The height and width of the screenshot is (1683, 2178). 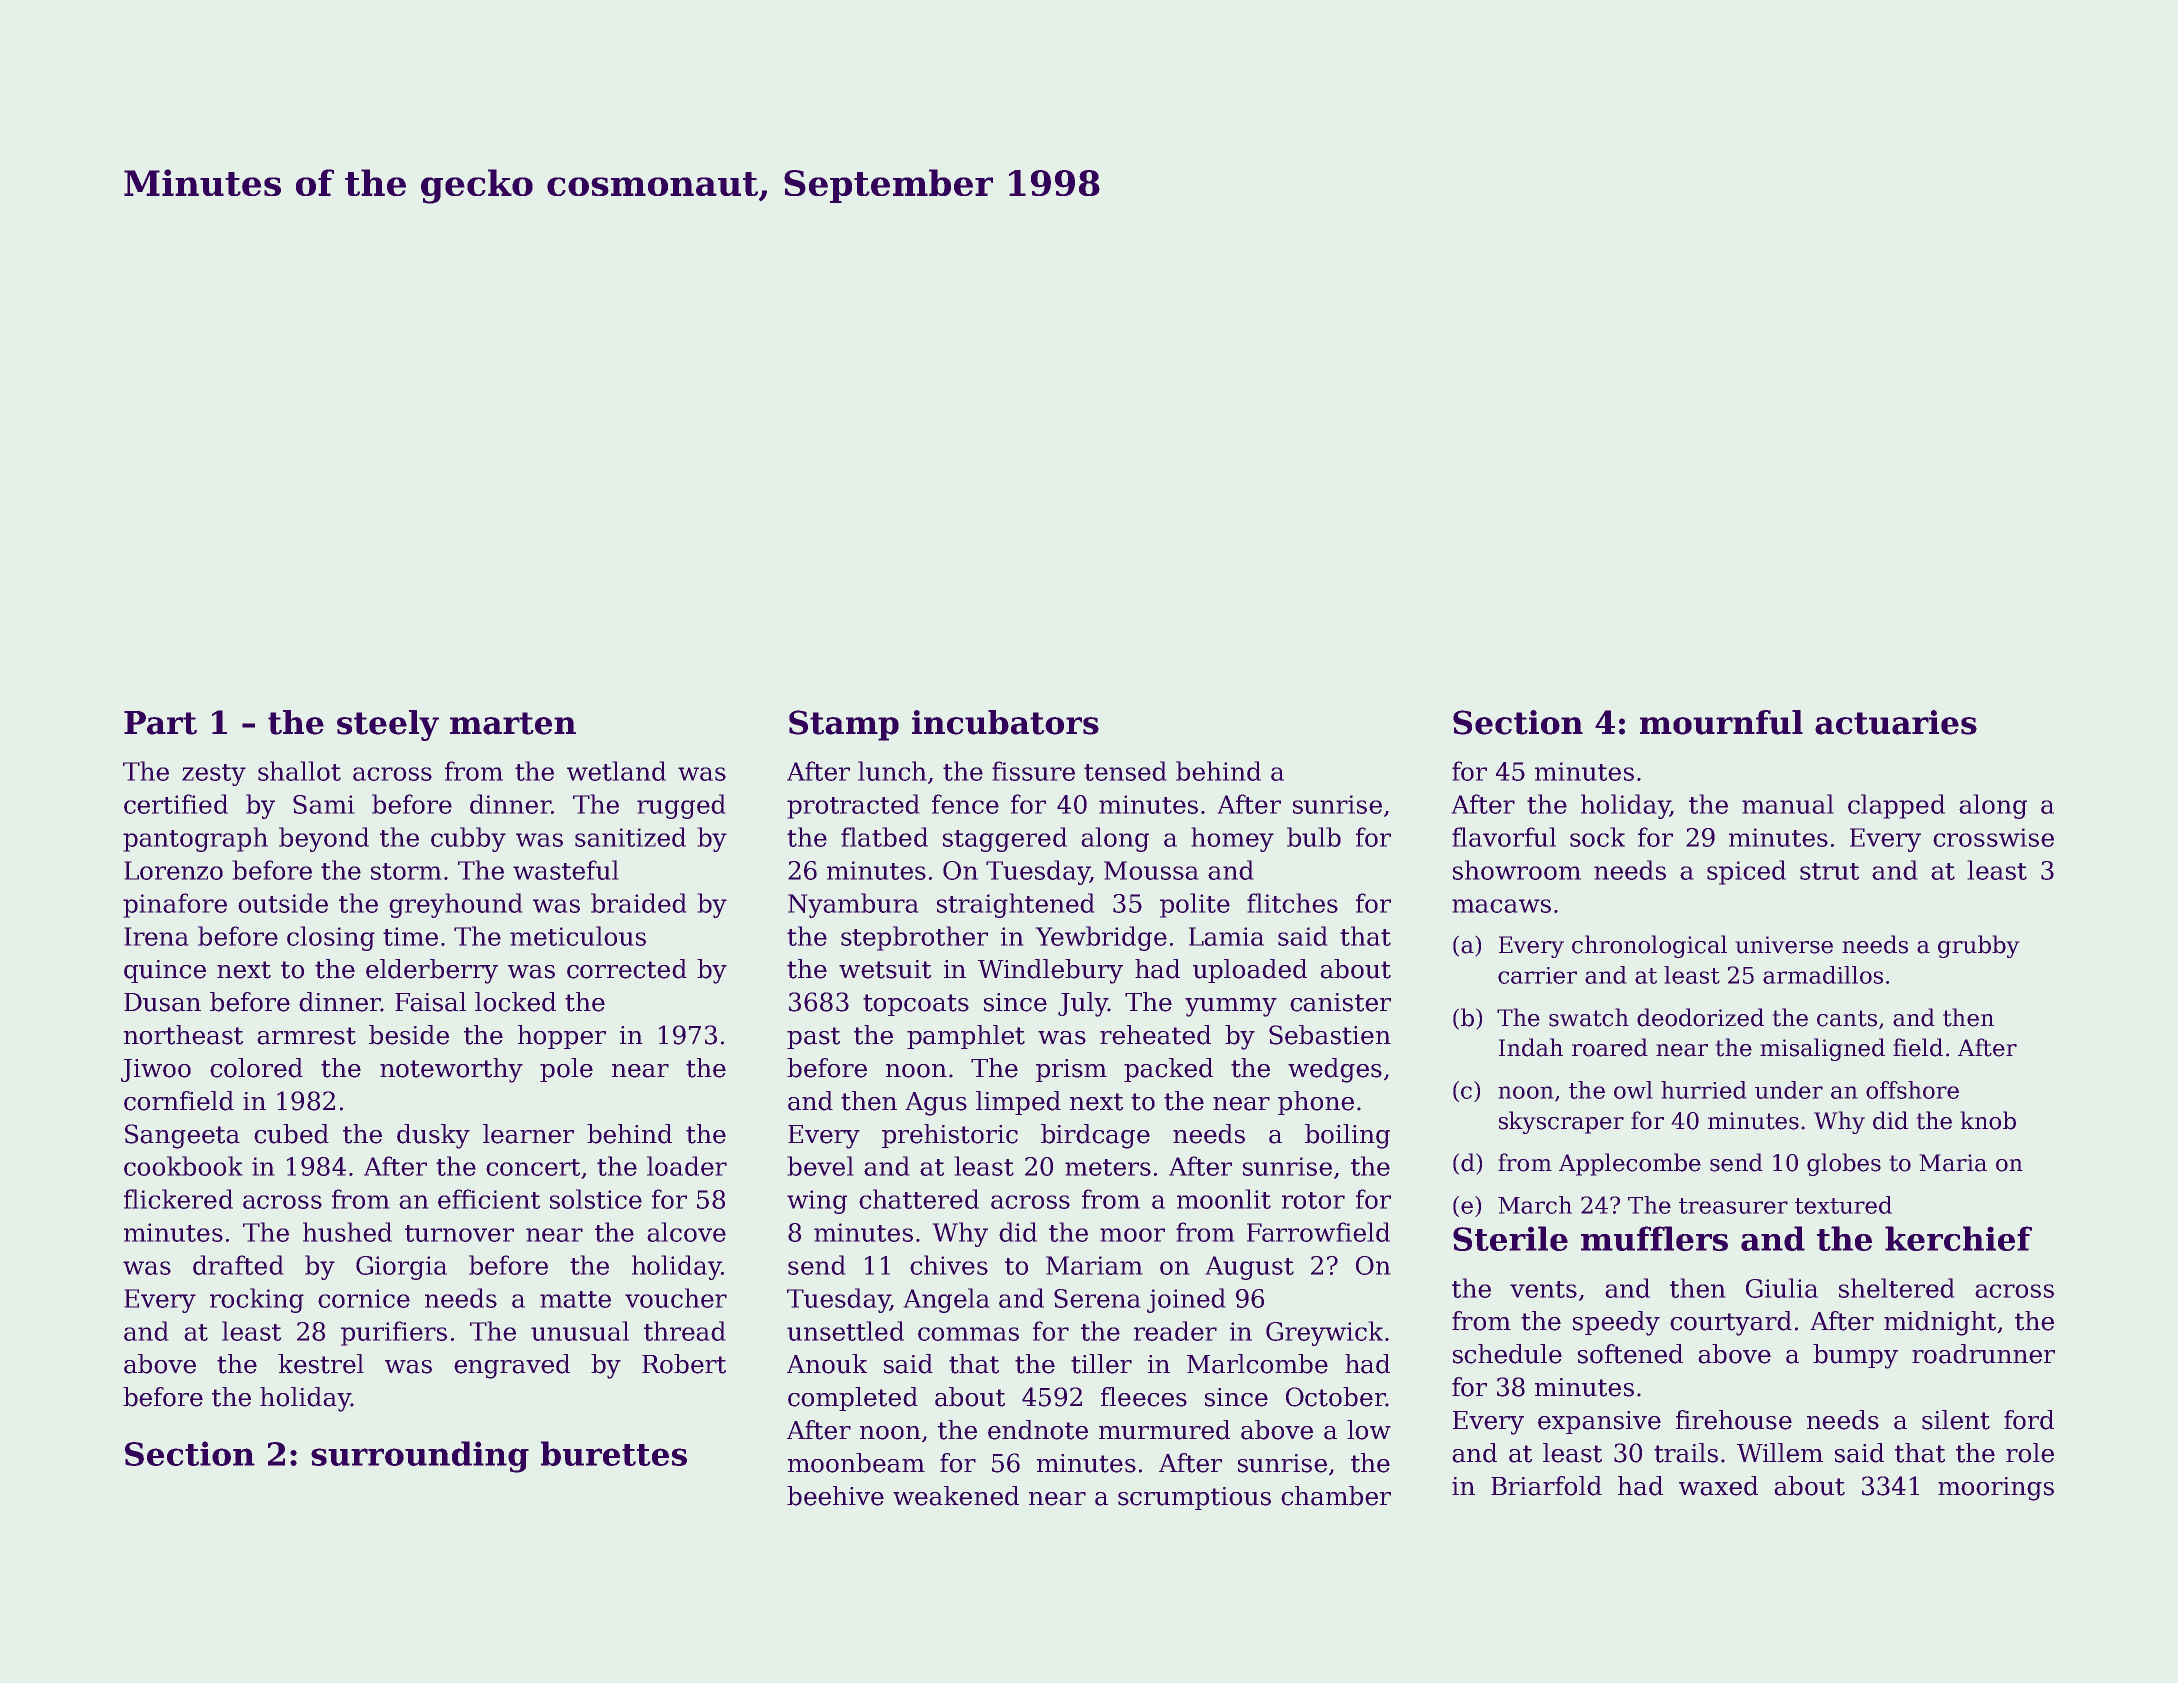 I want to click on shallot, so click(x=299, y=771).
